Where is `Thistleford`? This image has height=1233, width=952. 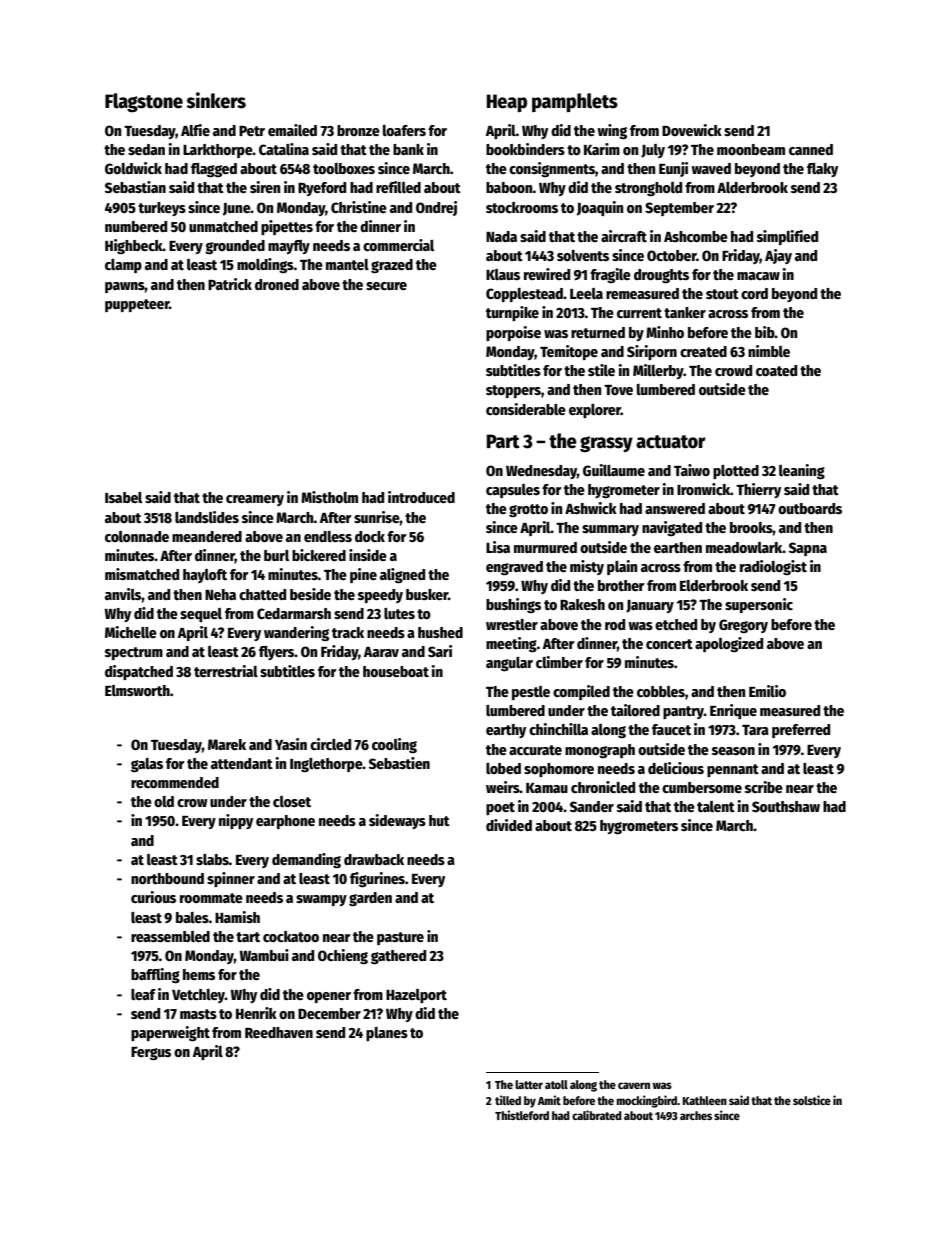
Thistleford is located at coordinates (522, 1115).
